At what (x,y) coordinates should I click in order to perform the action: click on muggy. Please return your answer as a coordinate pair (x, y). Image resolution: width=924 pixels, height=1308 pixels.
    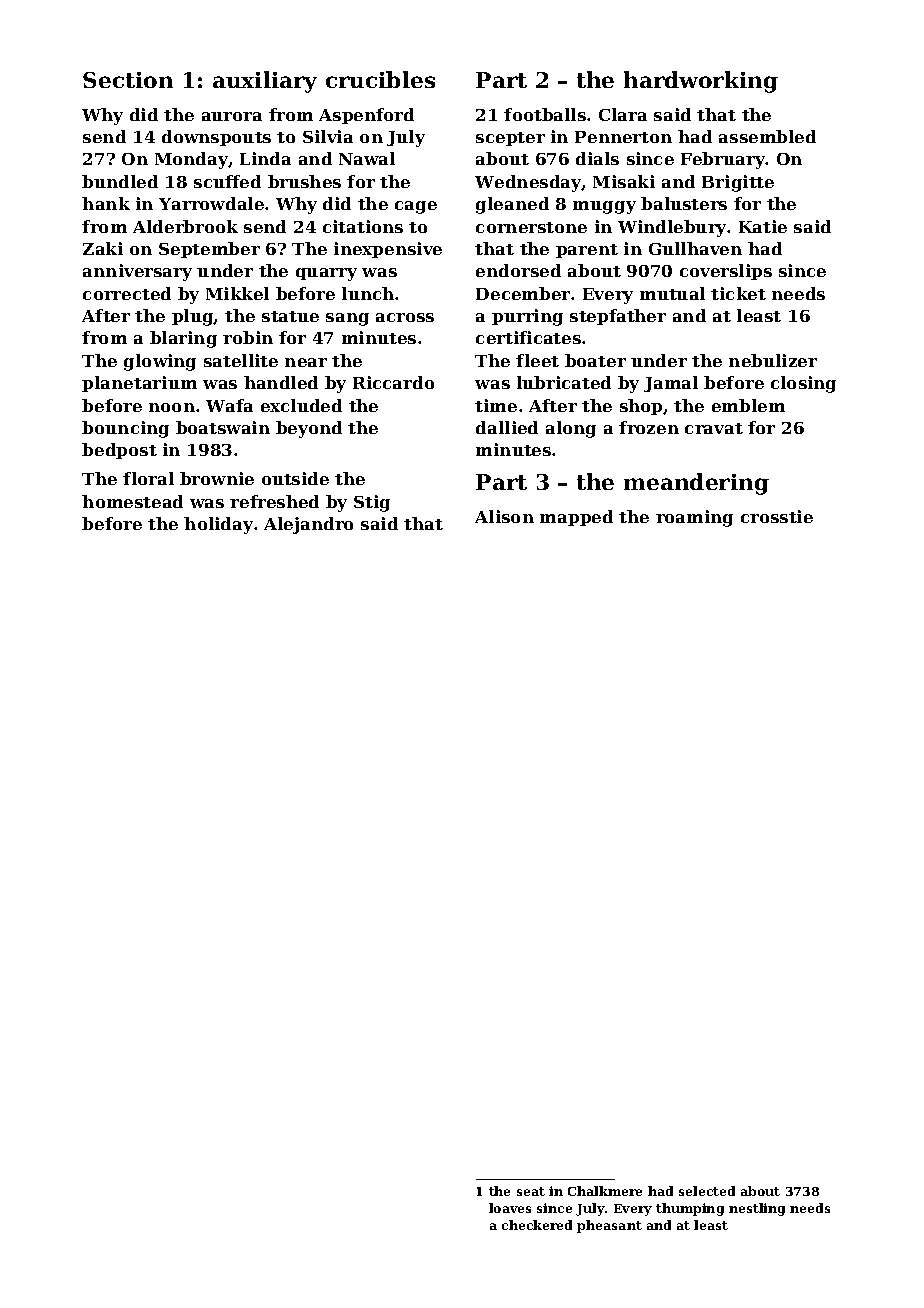
    Looking at the image, I should click on (604, 207).
